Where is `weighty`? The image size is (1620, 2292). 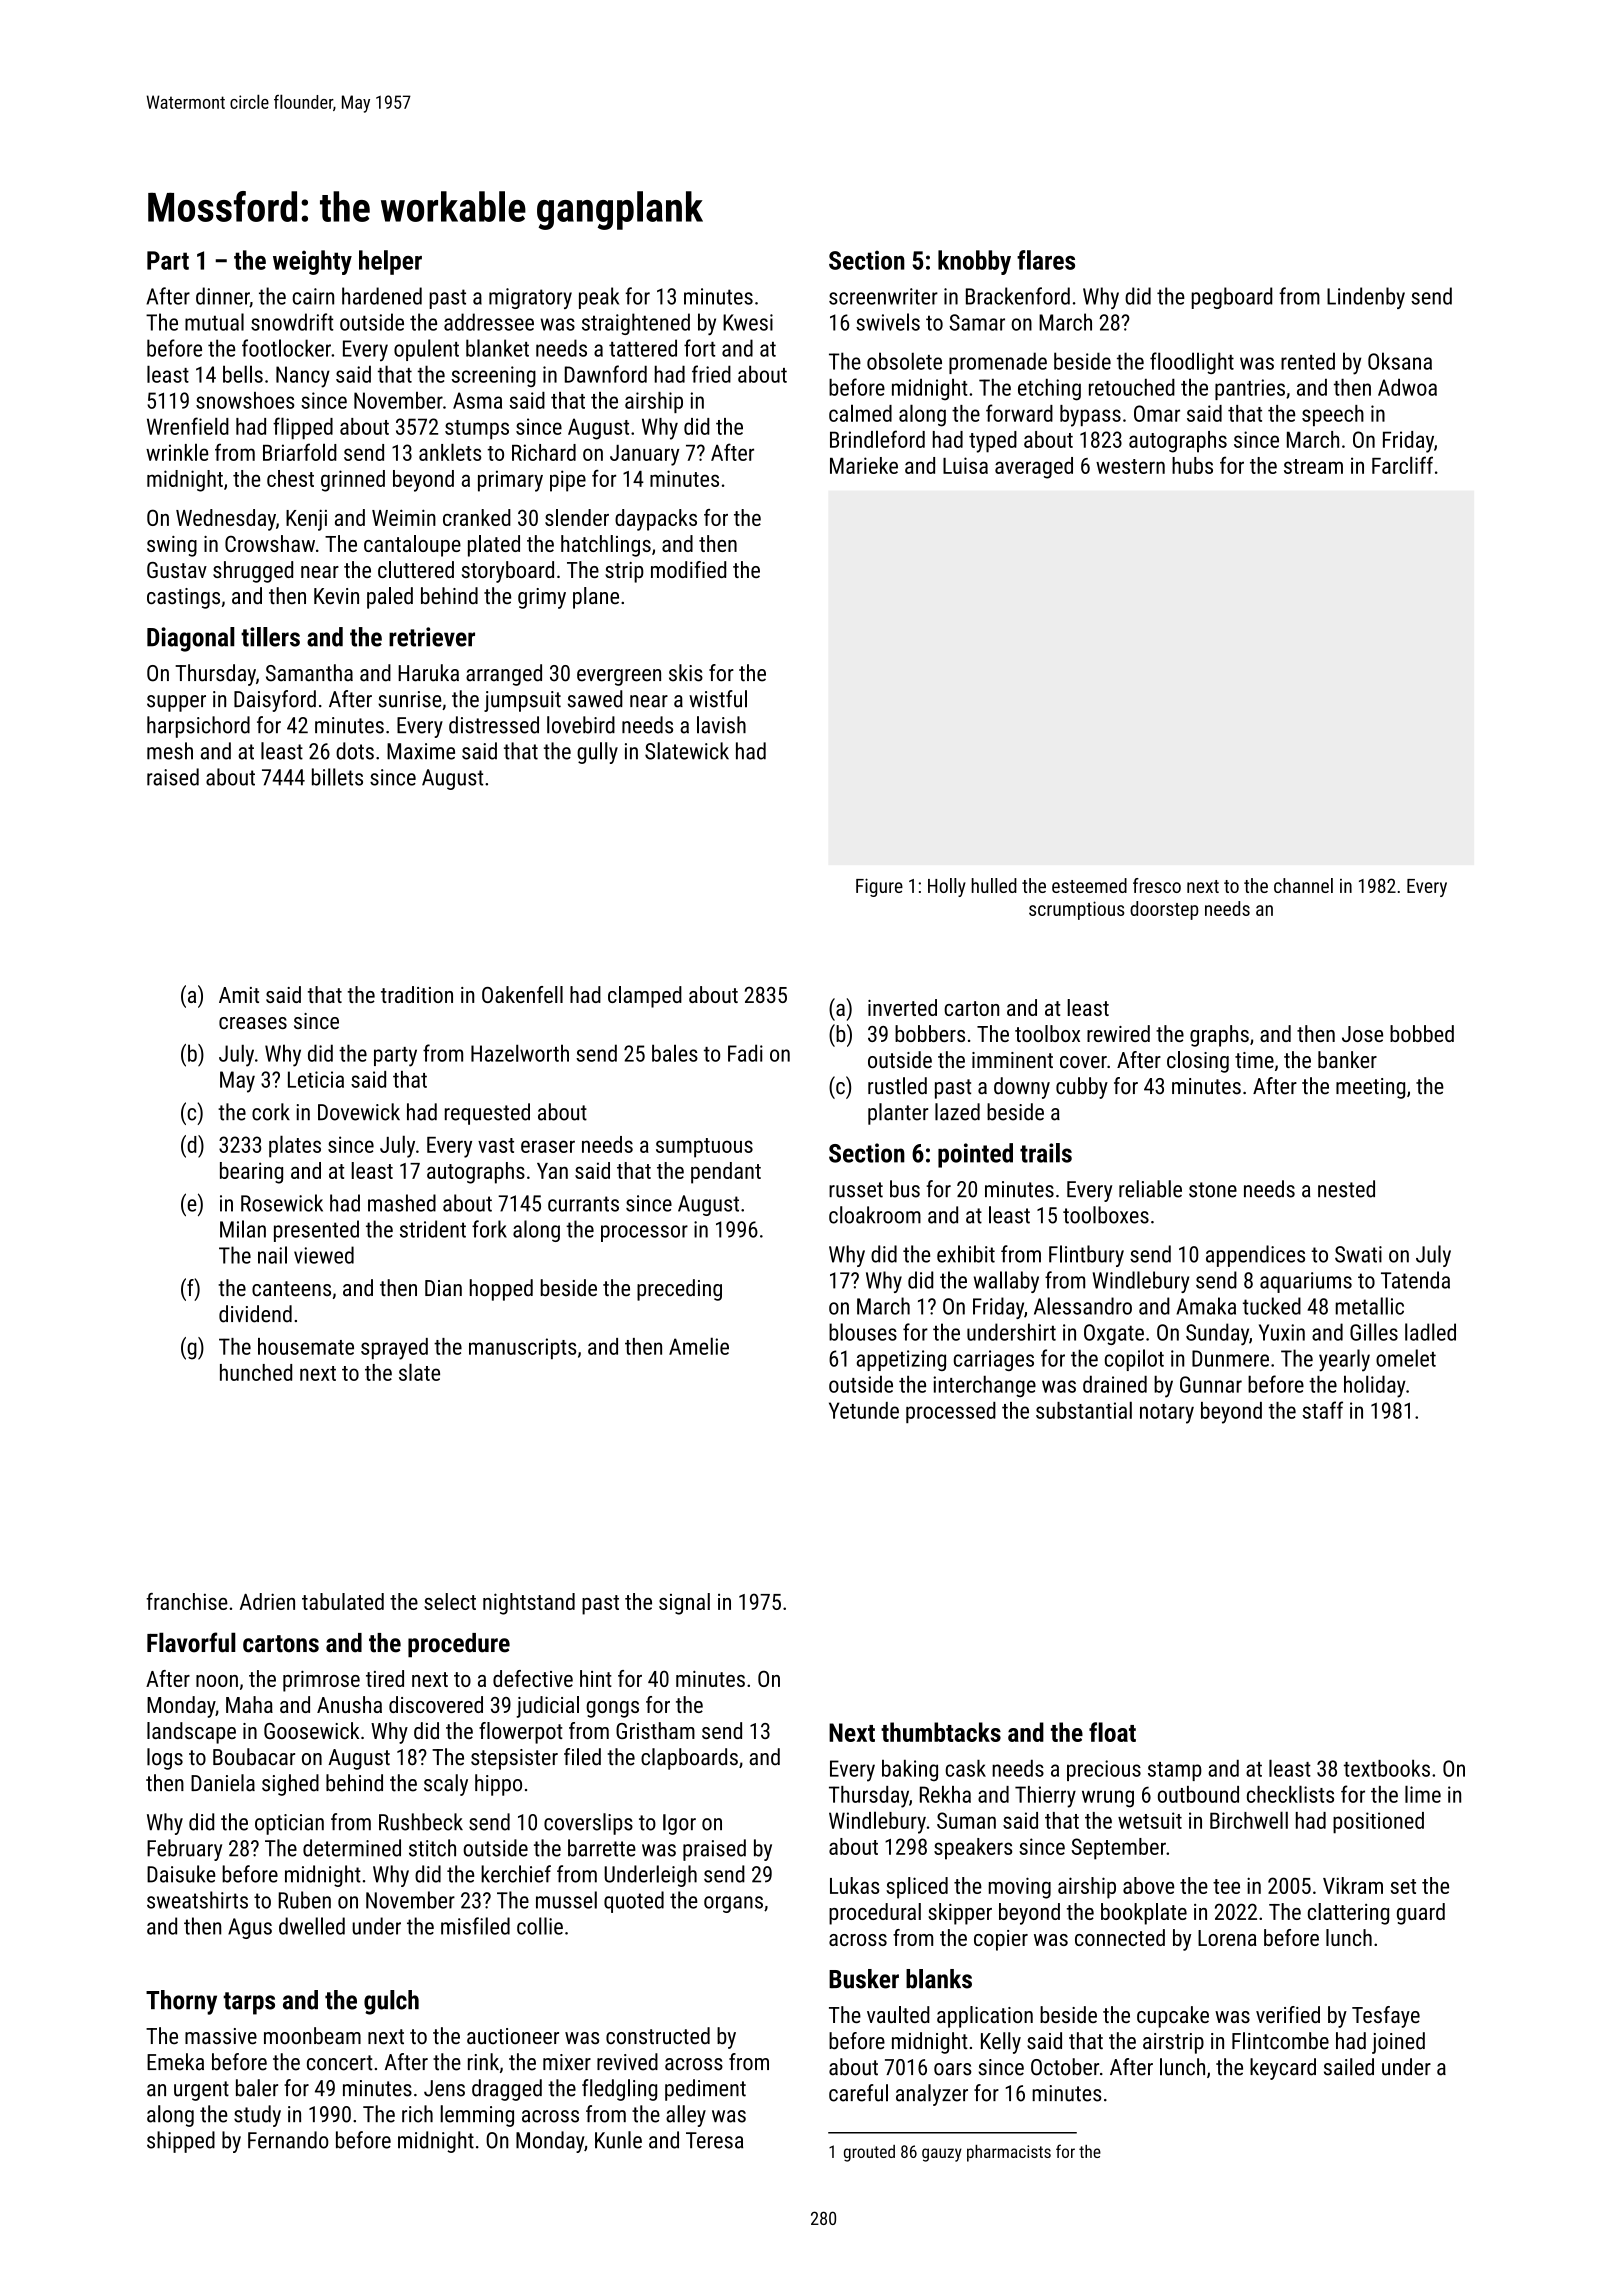 weighty is located at coordinates (312, 262).
